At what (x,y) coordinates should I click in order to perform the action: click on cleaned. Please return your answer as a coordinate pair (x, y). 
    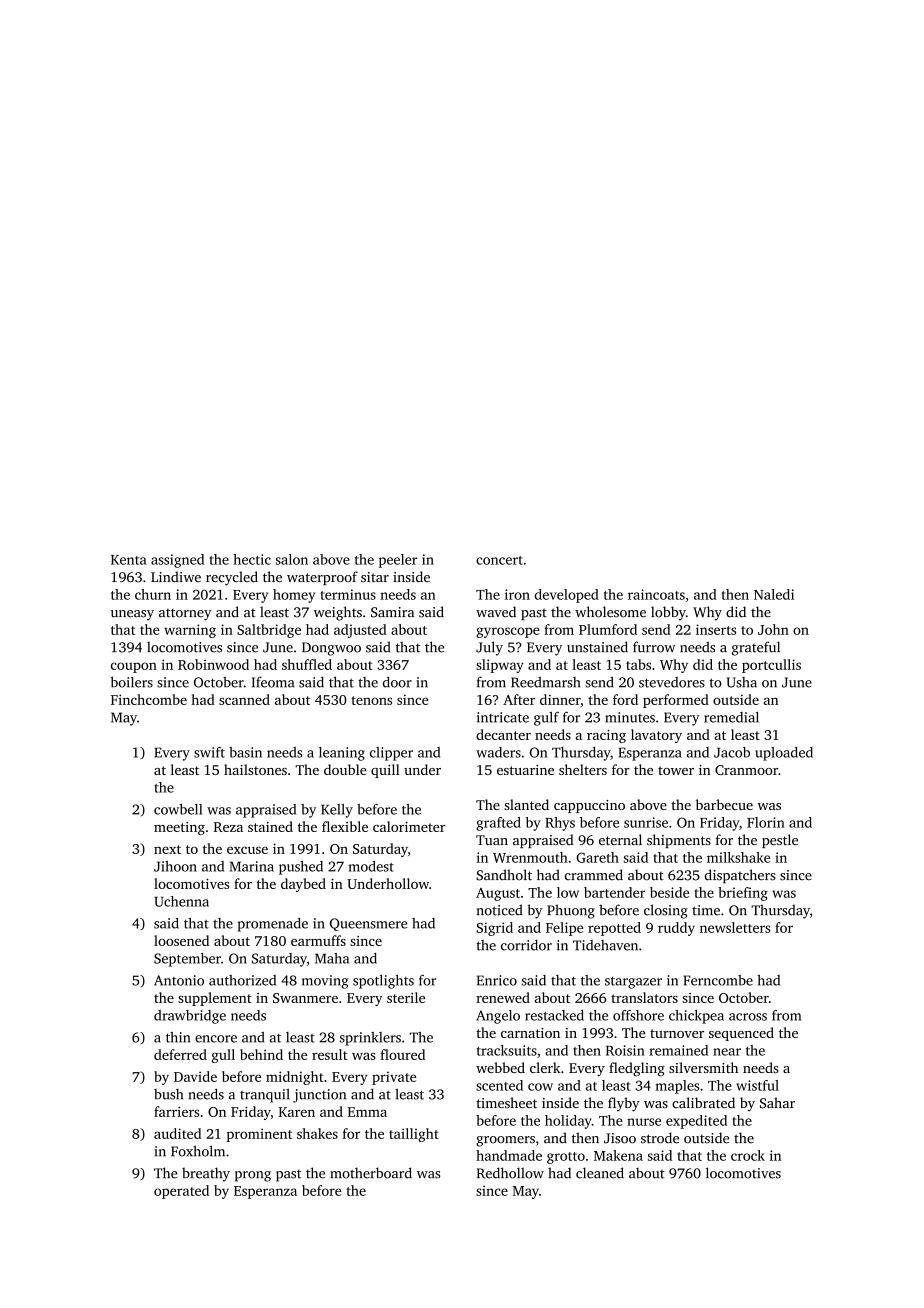
    Looking at the image, I should click on (600, 1173).
